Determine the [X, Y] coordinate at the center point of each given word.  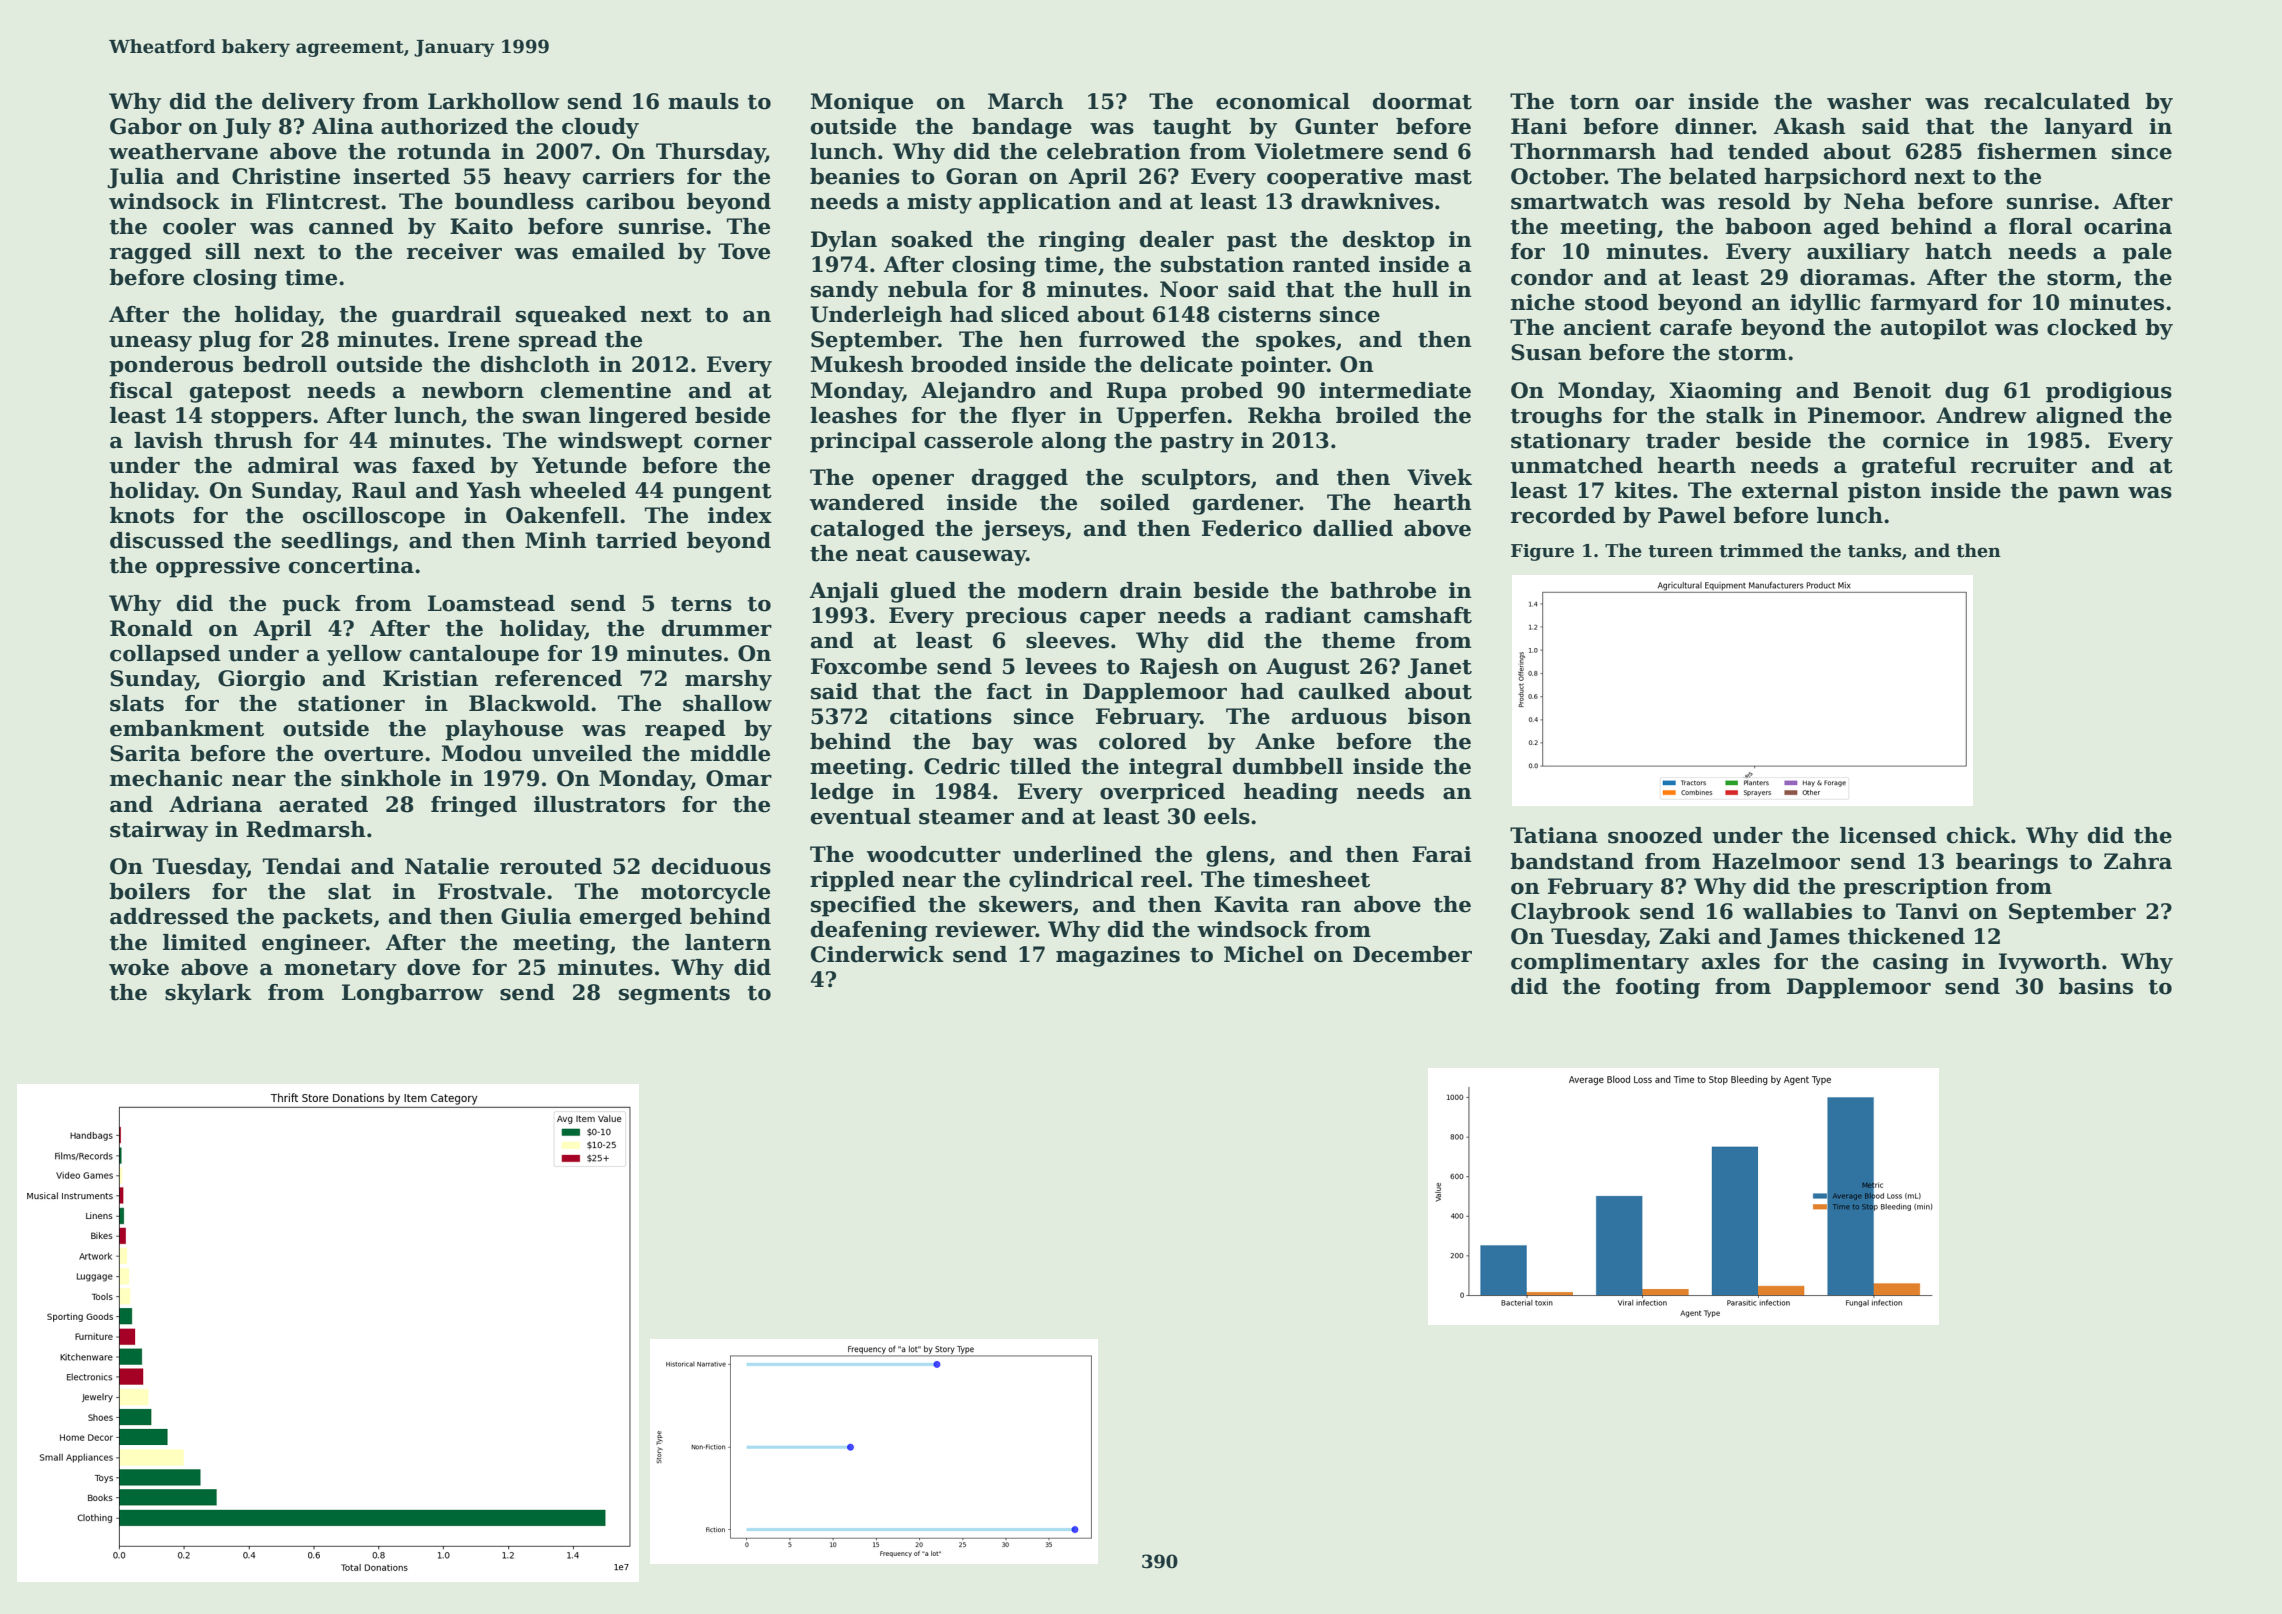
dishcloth [535, 364]
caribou [630, 201]
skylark [208, 994]
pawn [2089, 495]
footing [1658, 988]
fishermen [2037, 151]
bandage [1022, 128]
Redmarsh [306, 829]
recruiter [2024, 465]
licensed [1888, 835]
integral [1176, 768]
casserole [978, 440]
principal [863, 442]
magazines [1118, 956]
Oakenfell [562, 515]
